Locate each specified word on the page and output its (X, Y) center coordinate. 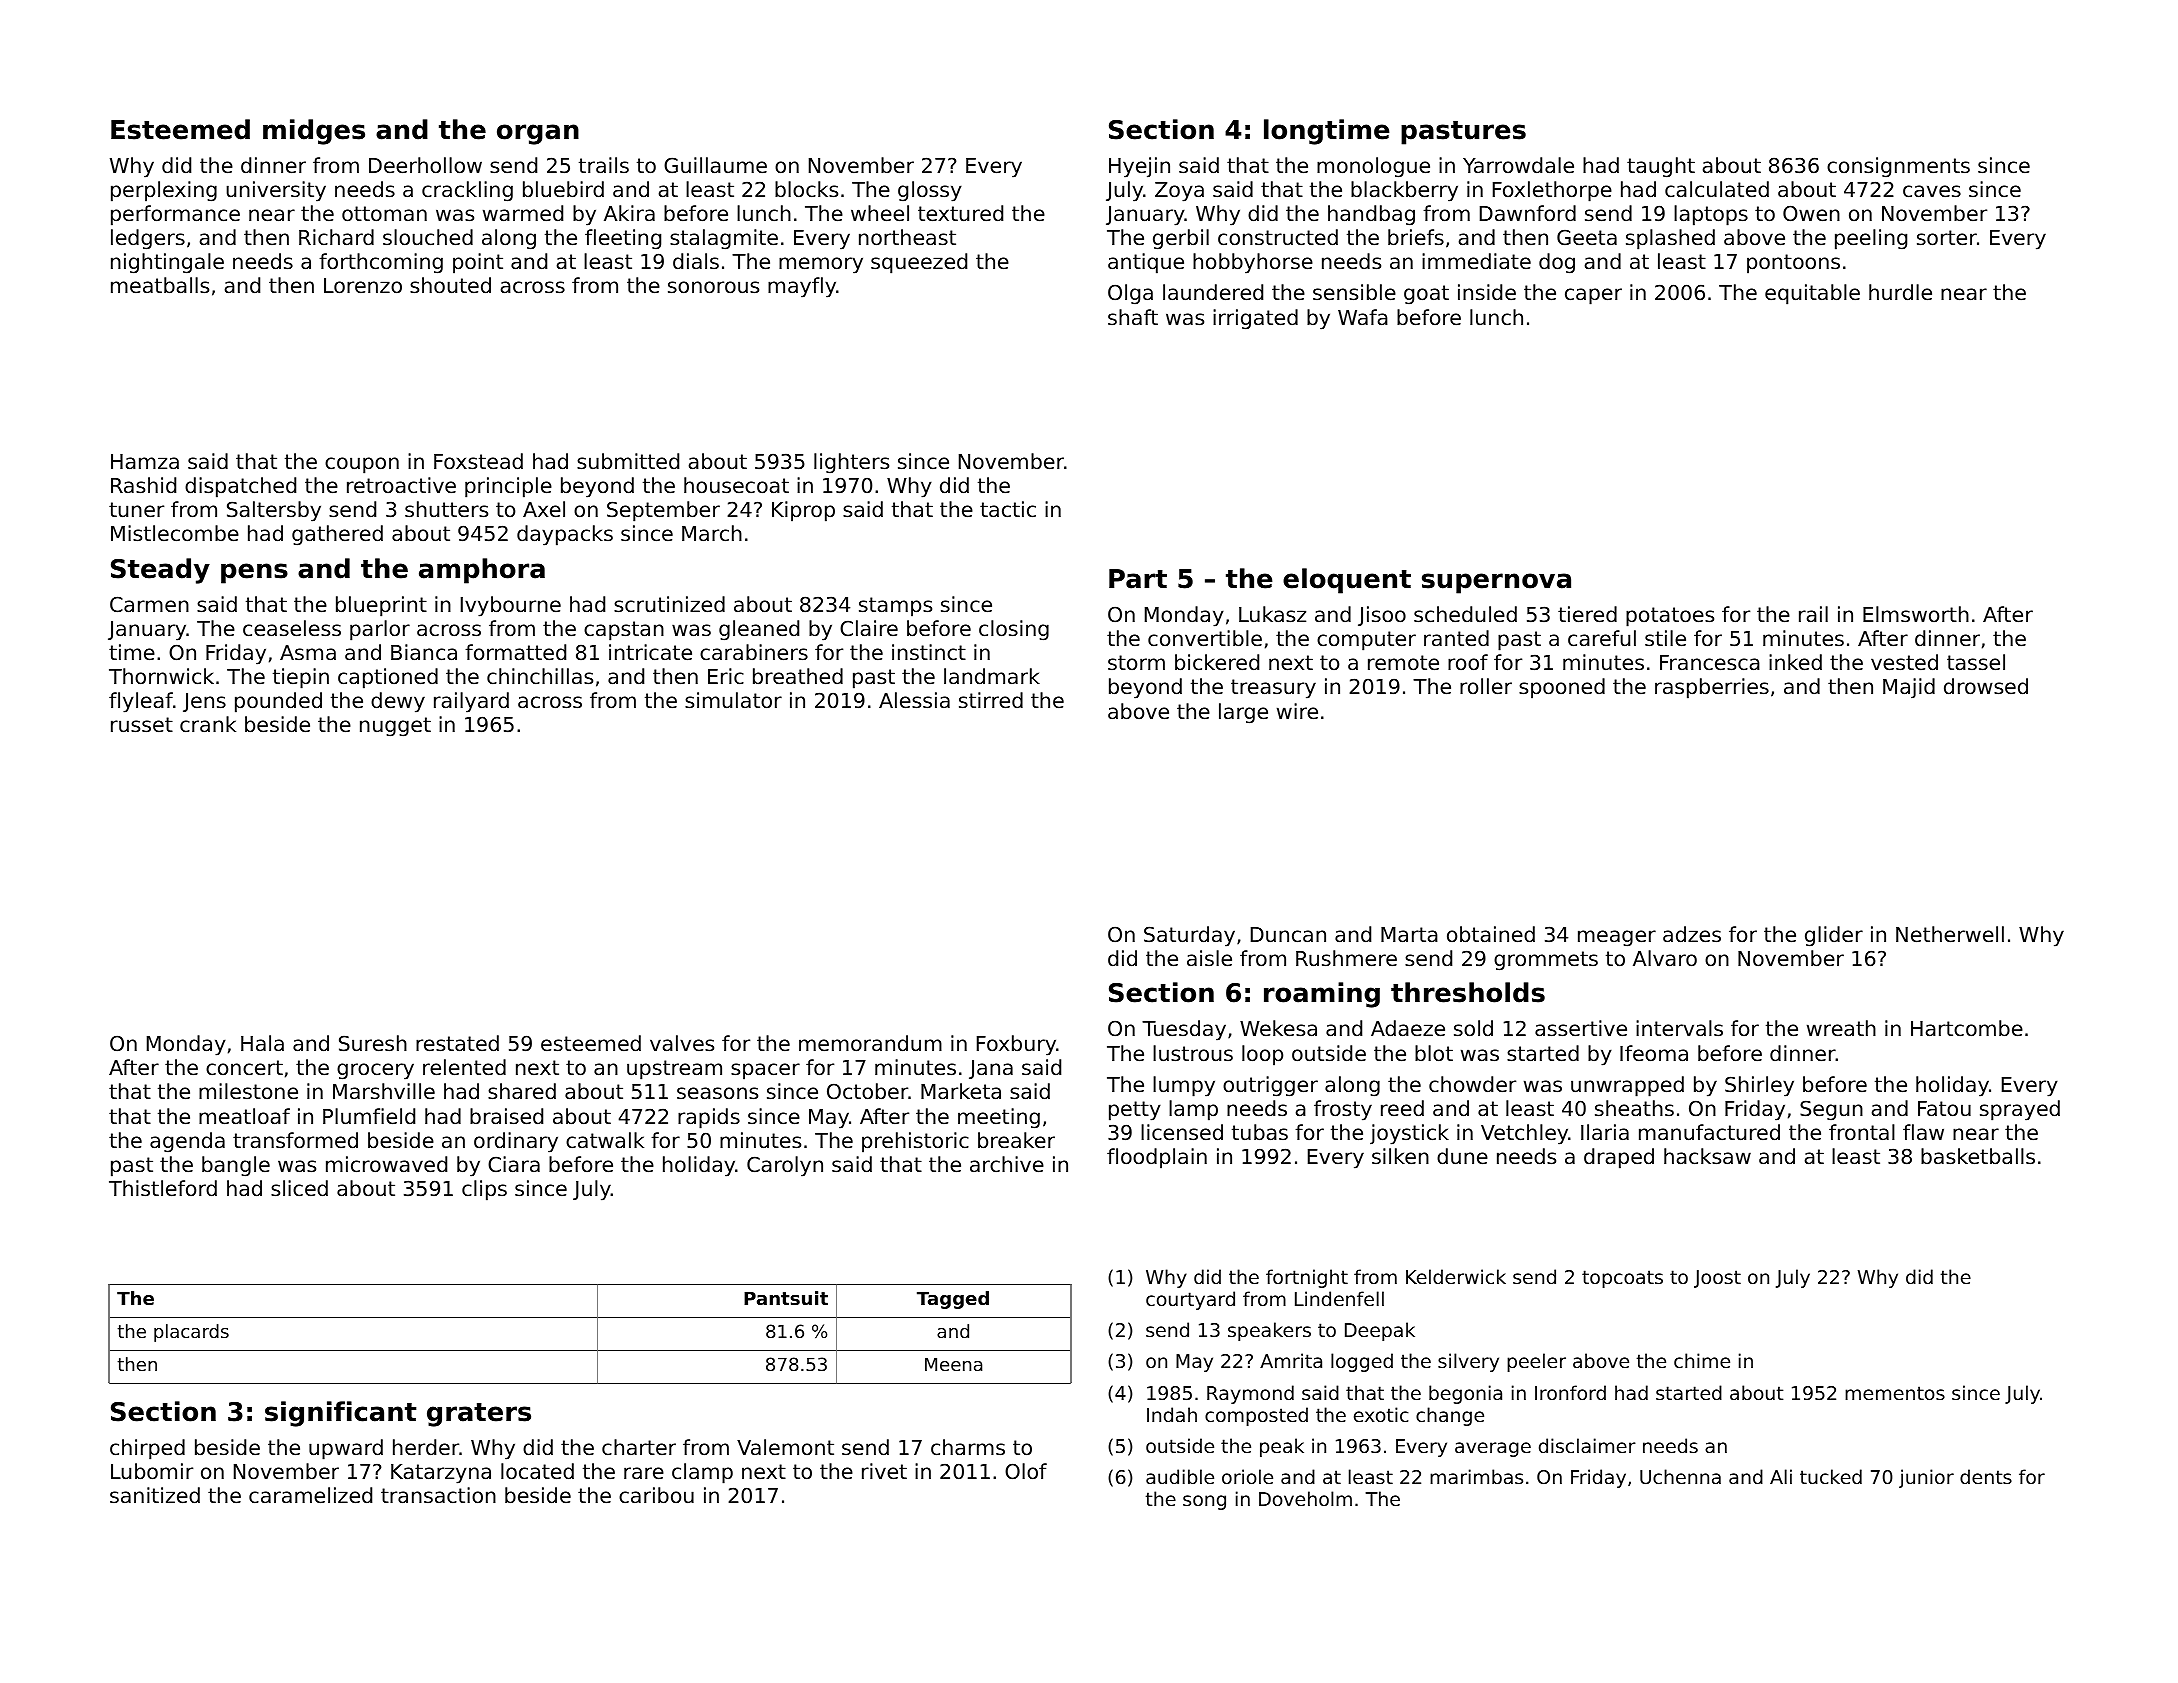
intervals (1679, 1028)
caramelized (310, 1495)
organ (538, 134)
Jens (204, 702)
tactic (1008, 509)
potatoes (1670, 617)
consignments (1898, 167)
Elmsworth (1916, 614)
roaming (1322, 995)
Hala (262, 1043)
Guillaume (715, 165)
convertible (1205, 638)
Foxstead (478, 461)
